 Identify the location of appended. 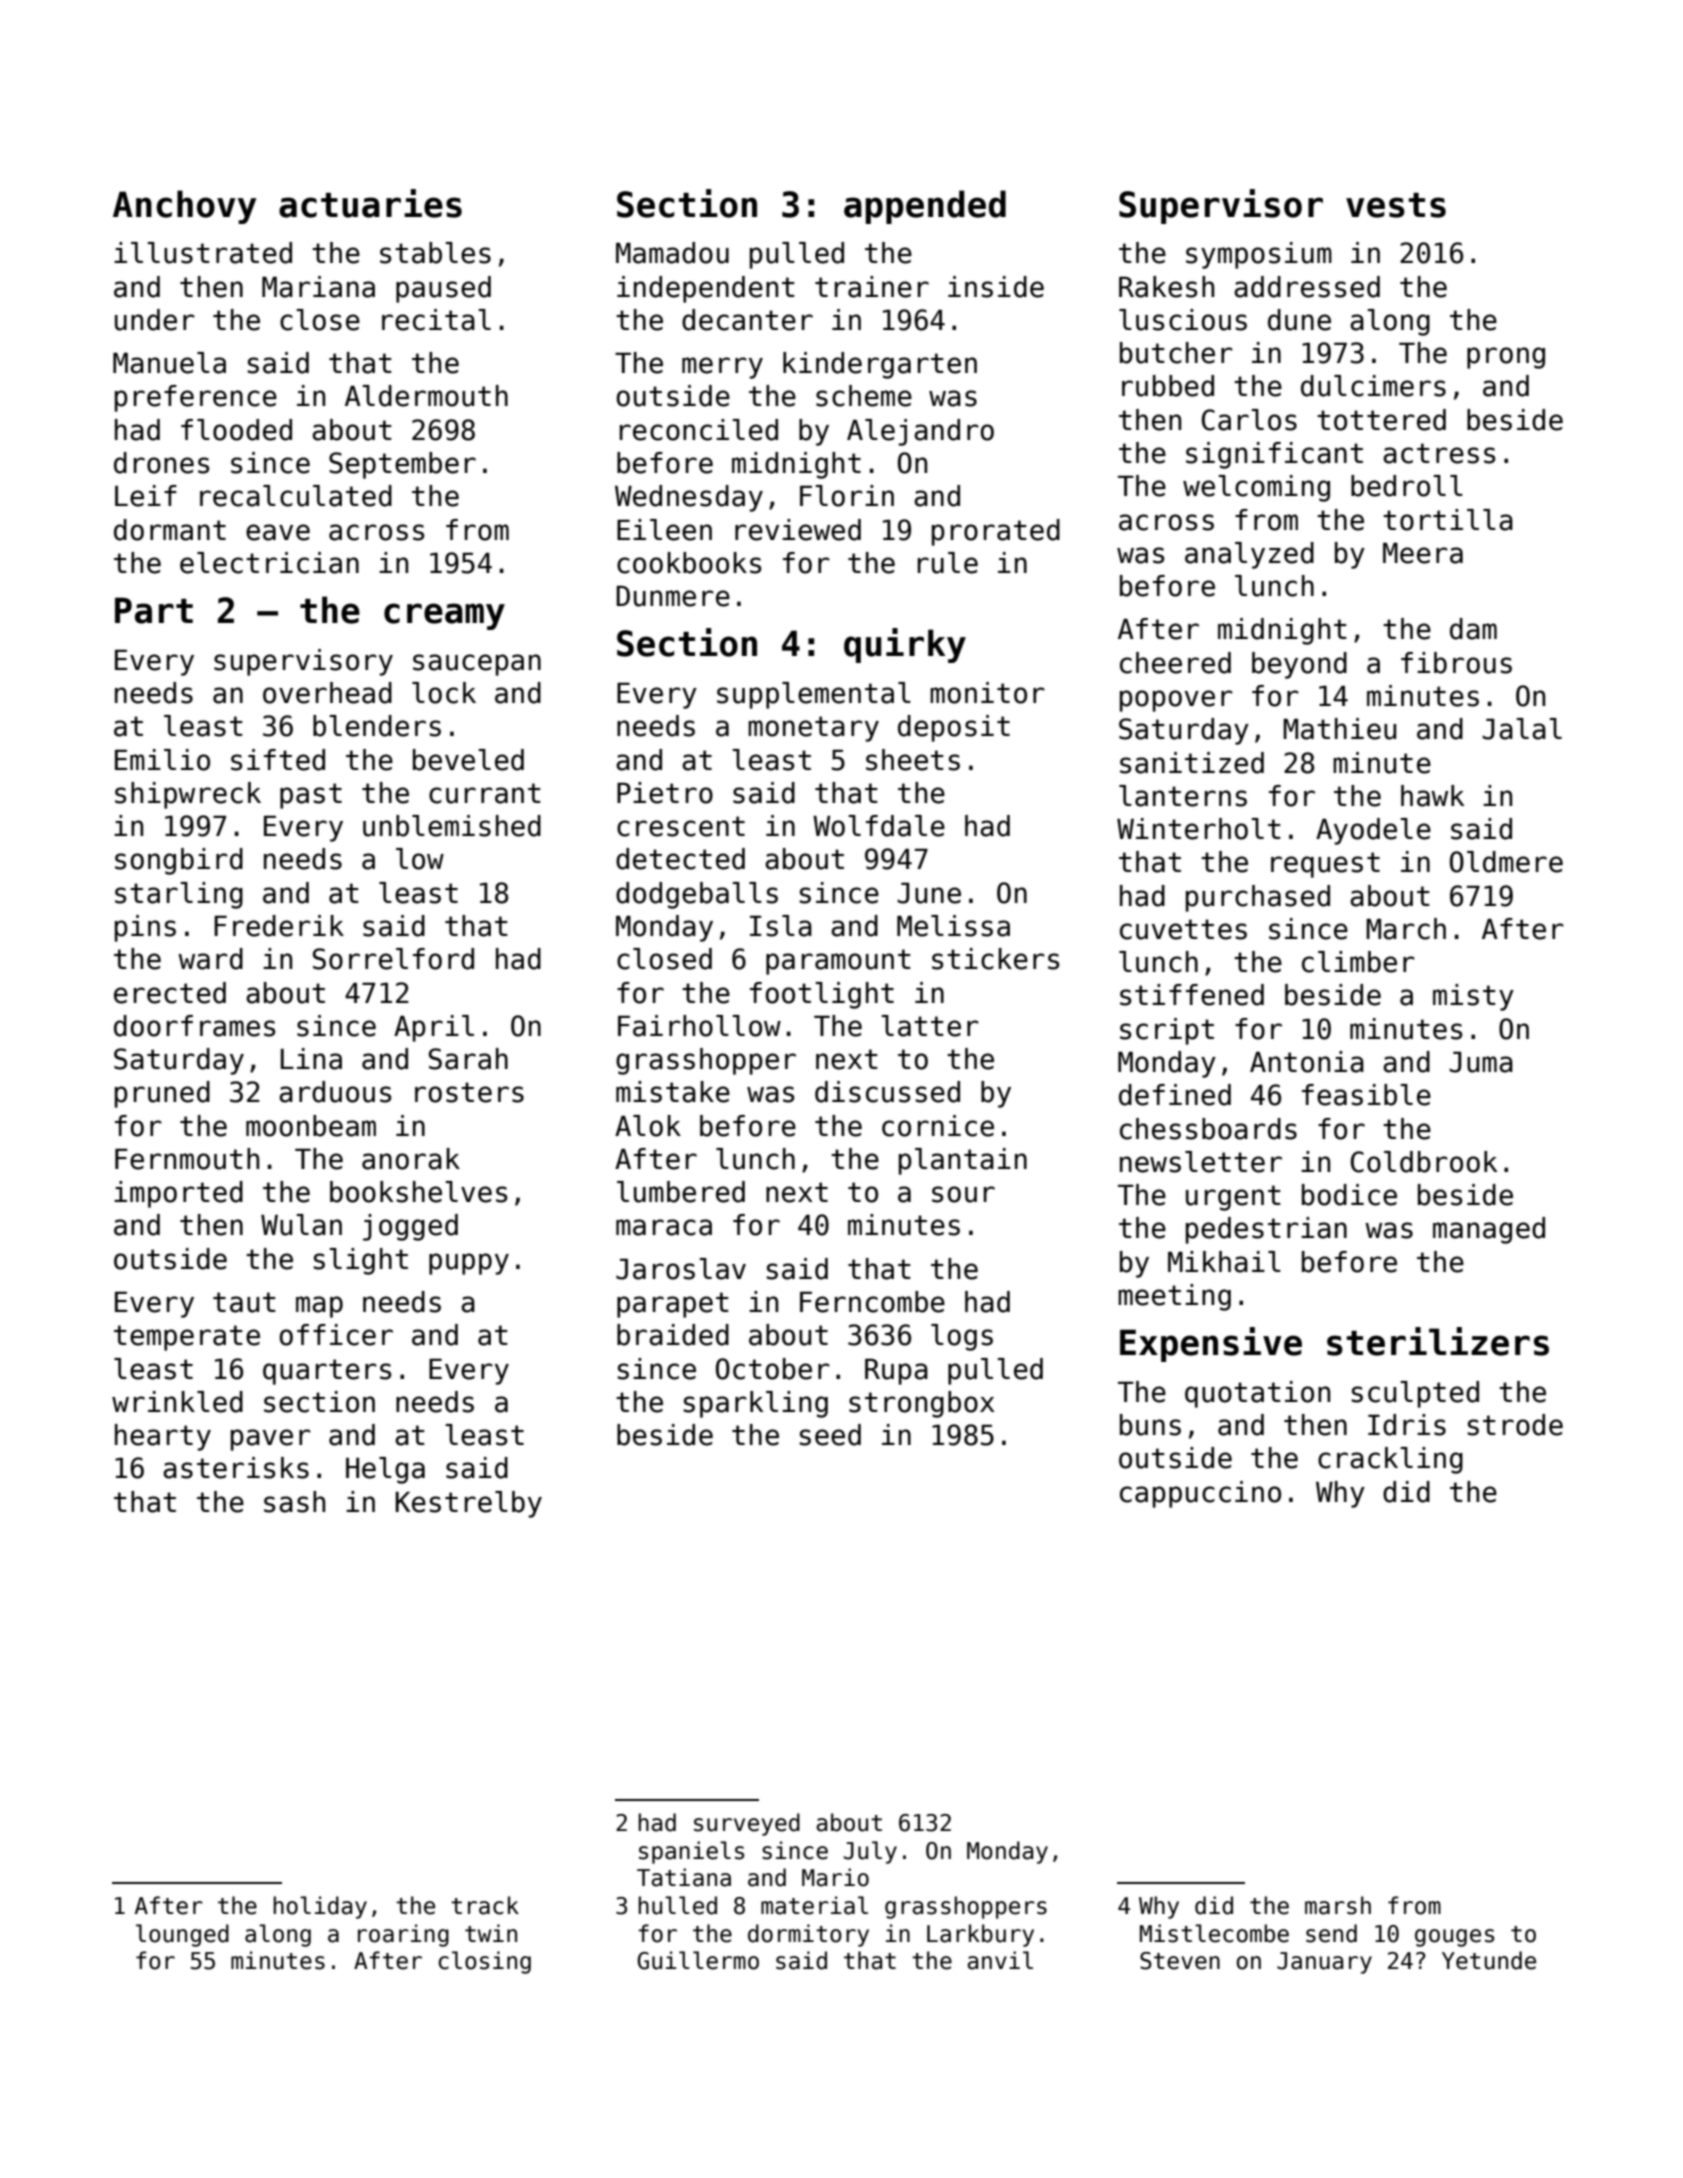
(925, 207).
